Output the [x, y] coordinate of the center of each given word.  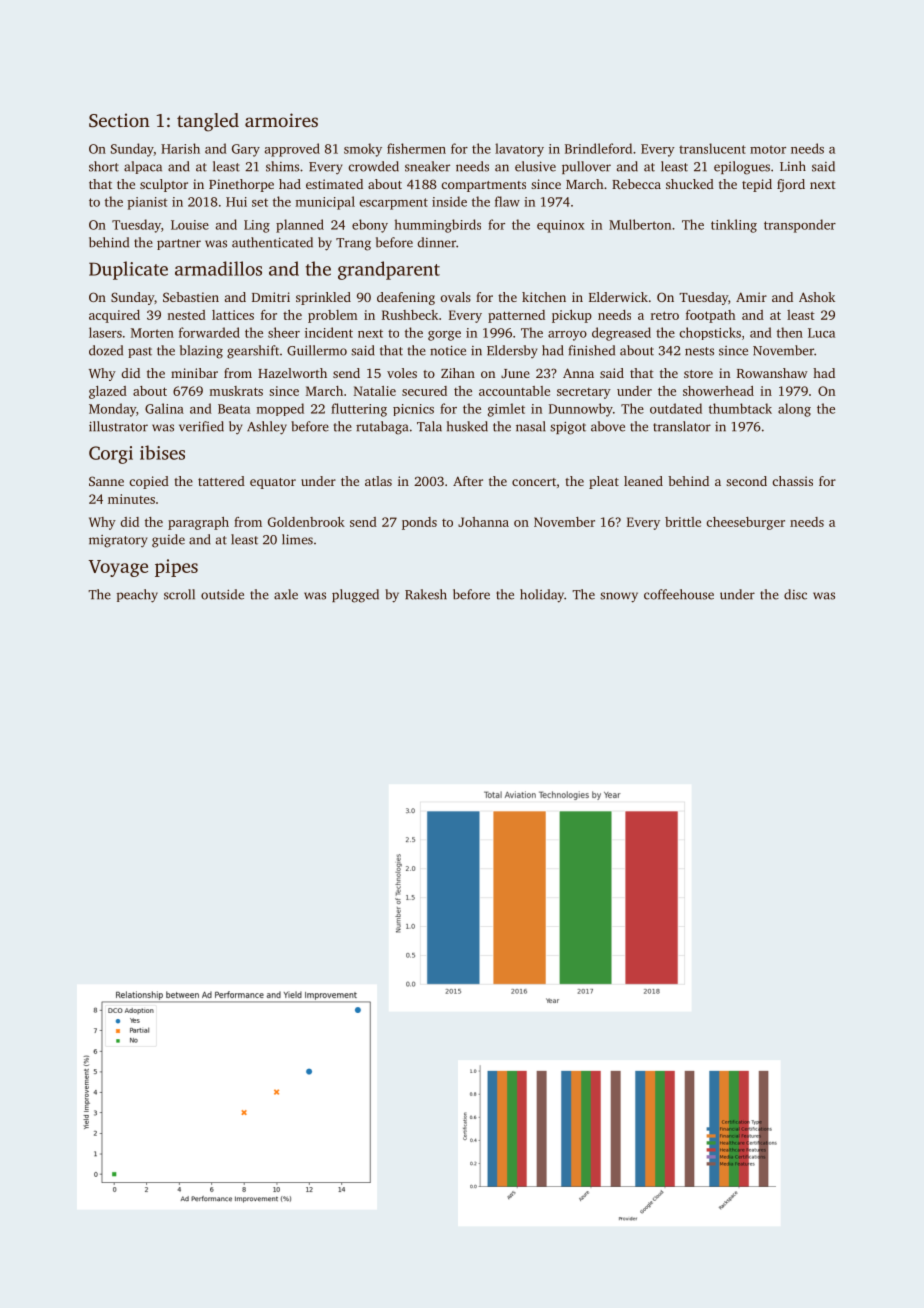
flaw [507, 201]
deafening [406, 298]
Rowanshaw [772, 373]
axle [286, 594]
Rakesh [426, 594]
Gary [246, 150]
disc [795, 594]
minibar [194, 373]
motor [768, 149]
